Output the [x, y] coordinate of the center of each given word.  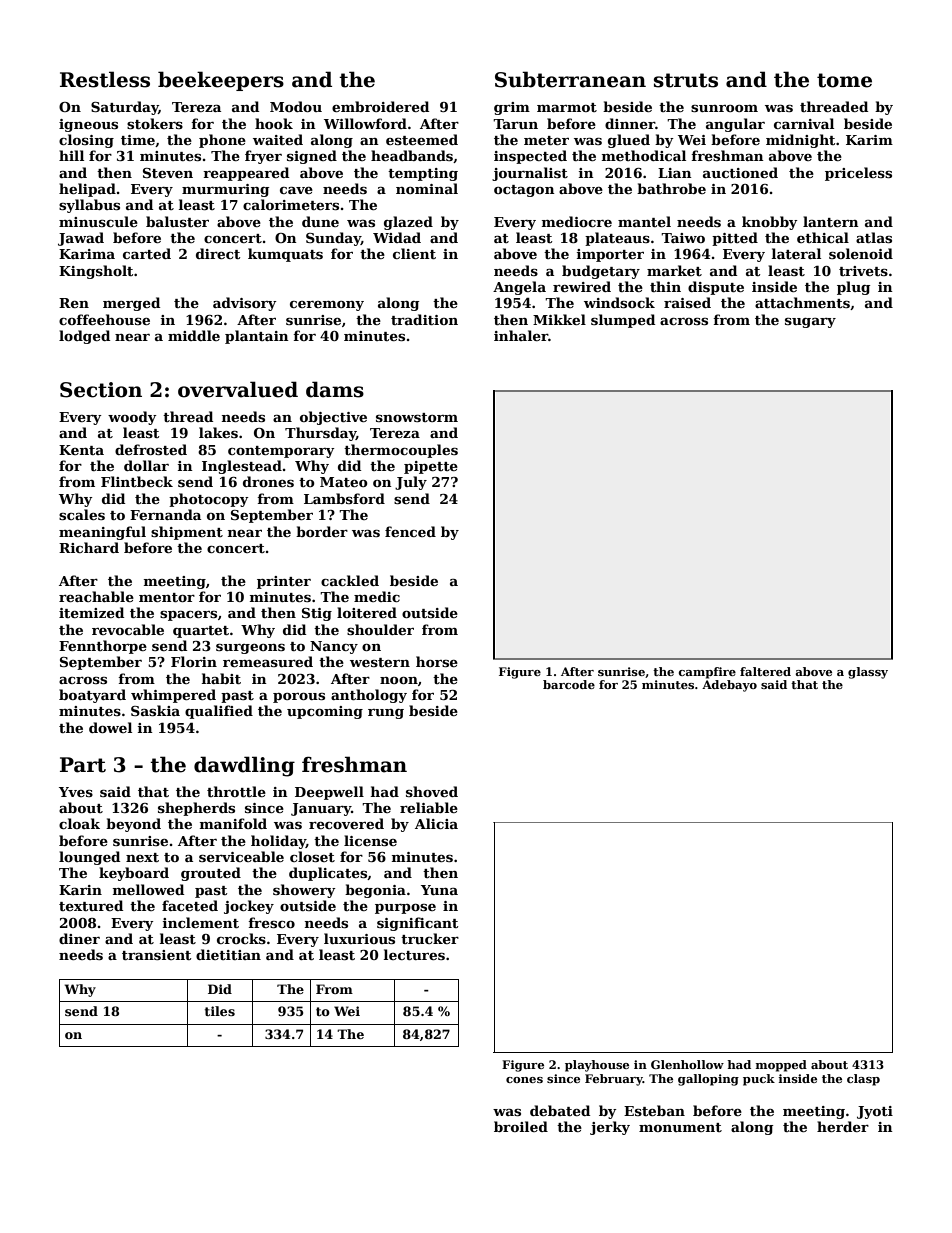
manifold [233, 823]
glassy [868, 673]
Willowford [365, 123]
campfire [707, 673]
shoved [432, 791]
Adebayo [729, 686]
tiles [220, 1011]
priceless [858, 174]
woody [132, 418]
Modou [296, 106]
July [411, 483]
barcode [569, 684]
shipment [187, 533]
